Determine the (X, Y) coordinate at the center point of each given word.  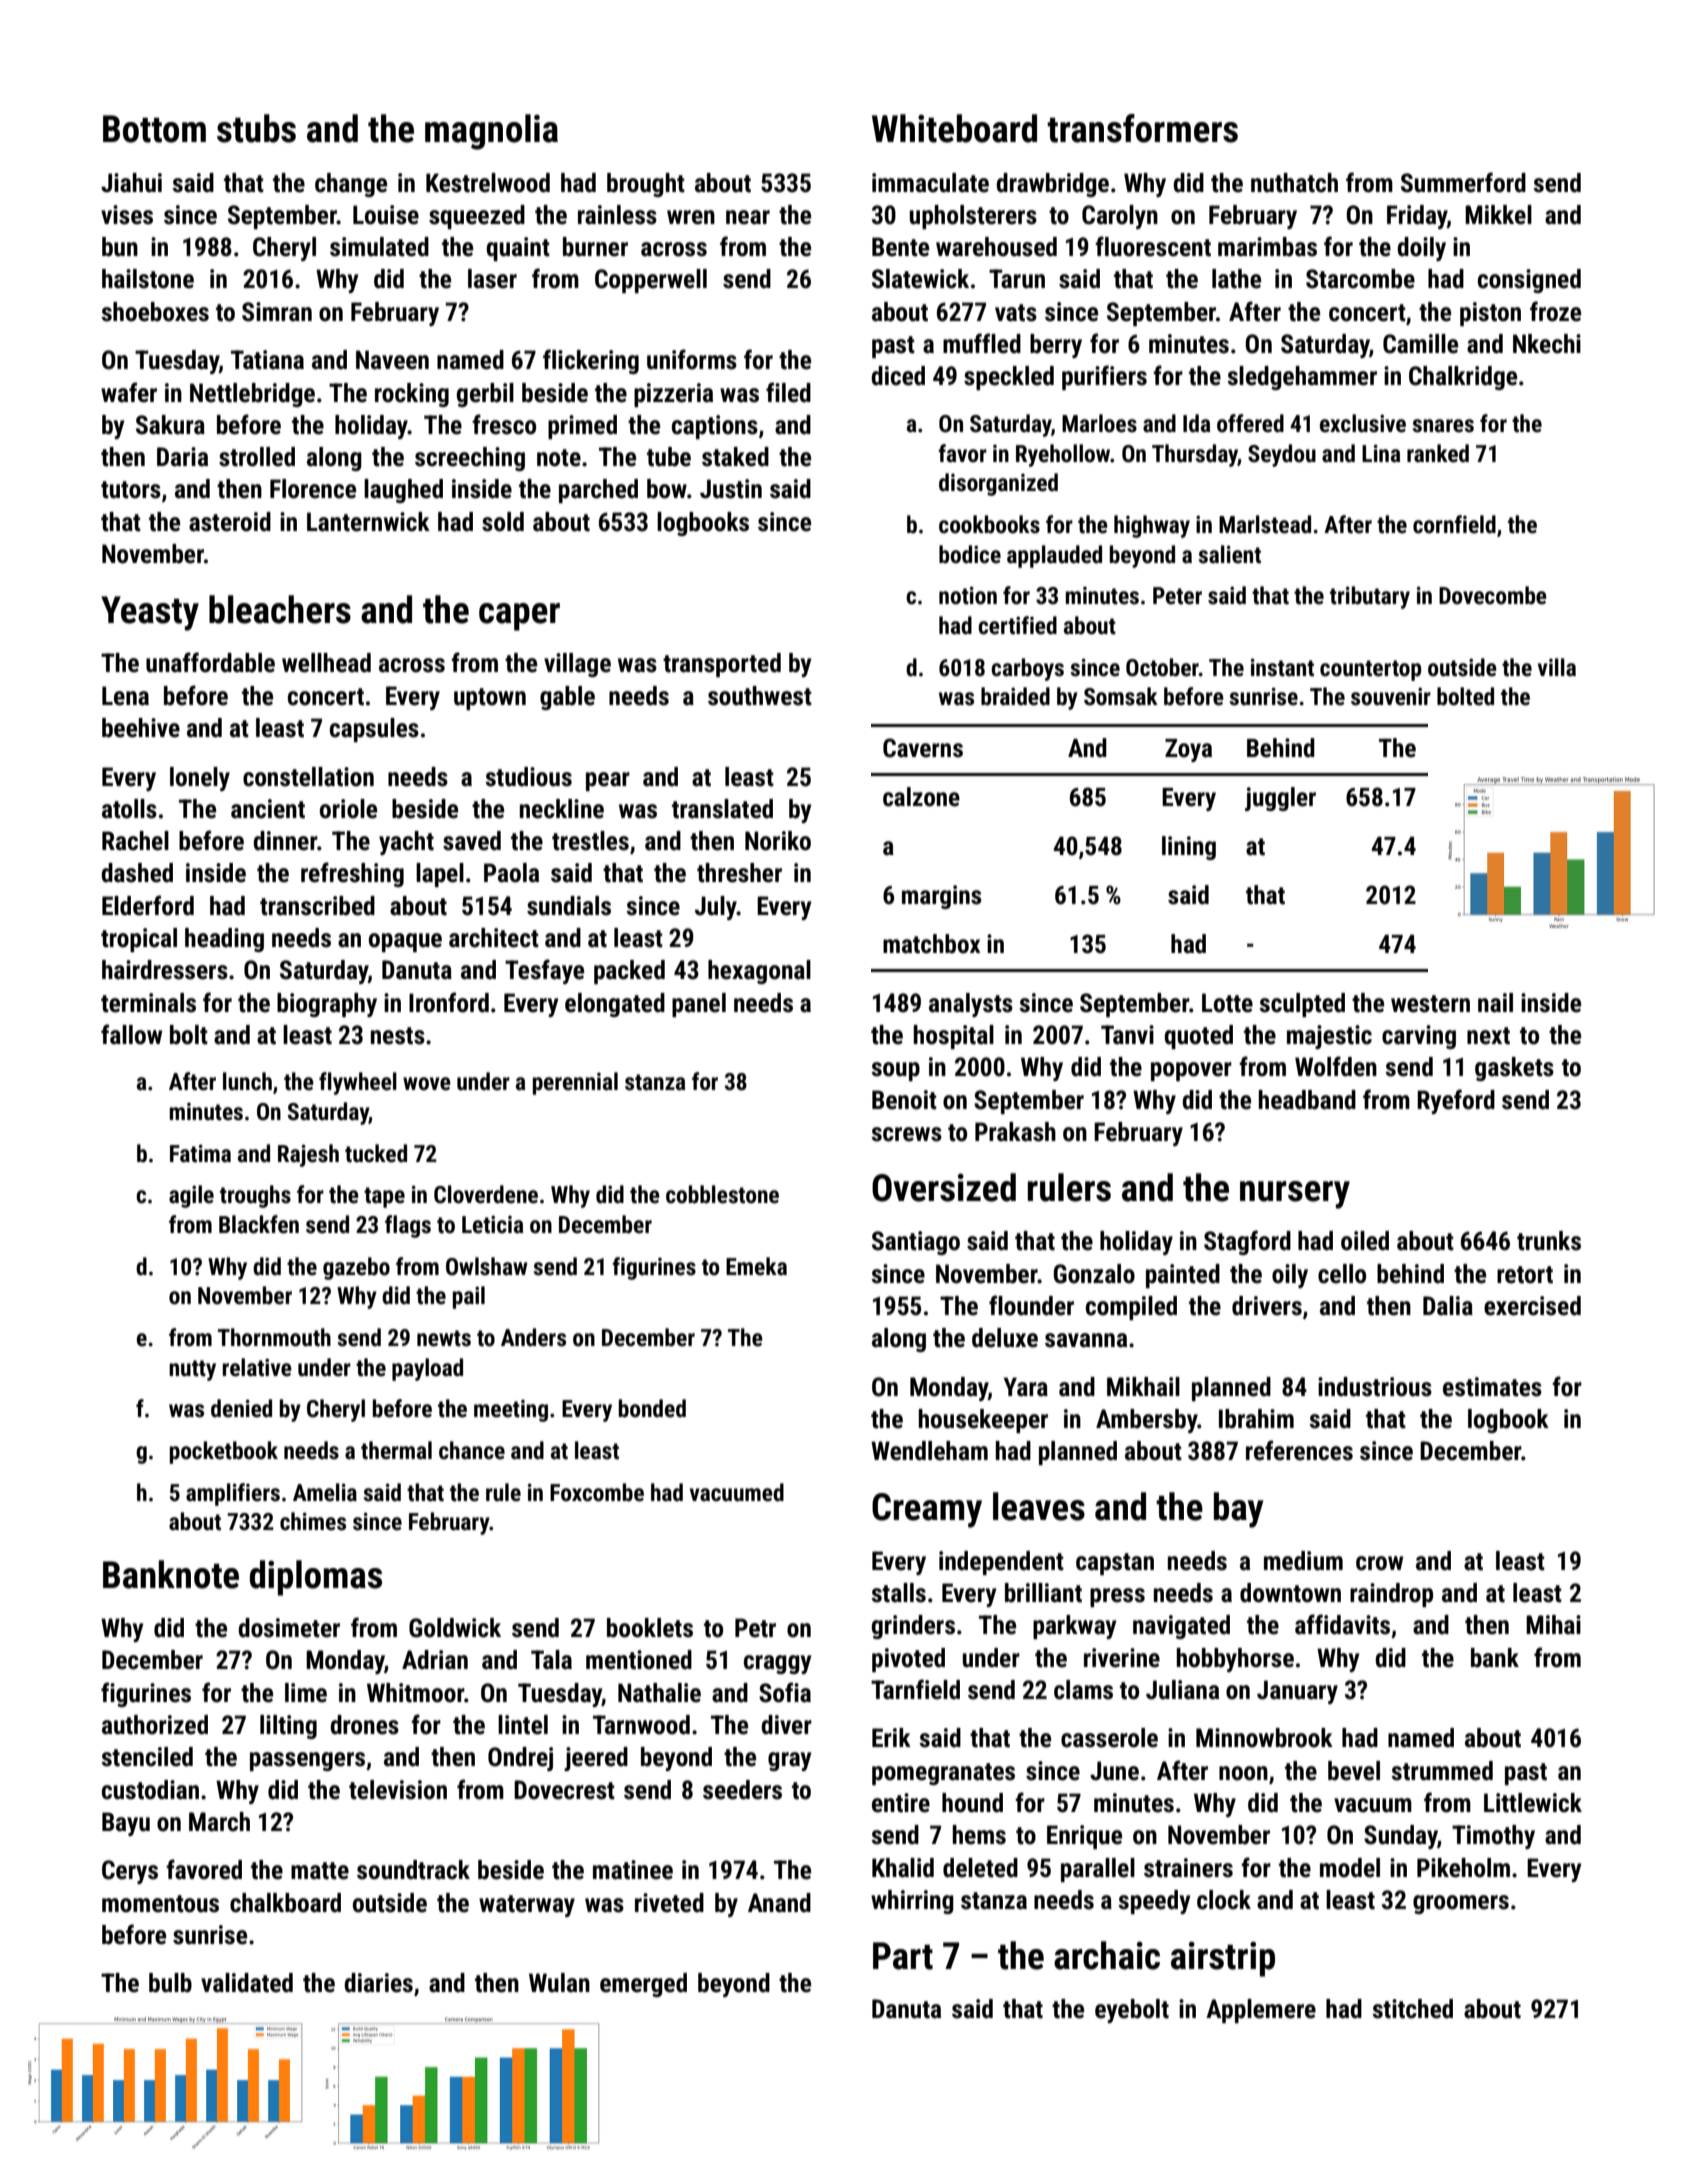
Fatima (200, 1153)
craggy (777, 1664)
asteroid (230, 522)
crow (1379, 1563)
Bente (900, 247)
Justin (731, 489)
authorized (155, 1725)
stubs (256, 128)
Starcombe (1360, 279)
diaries (378, 1983)
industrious (1375, 1387)
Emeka (756, 1266)
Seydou (1282, 455)
